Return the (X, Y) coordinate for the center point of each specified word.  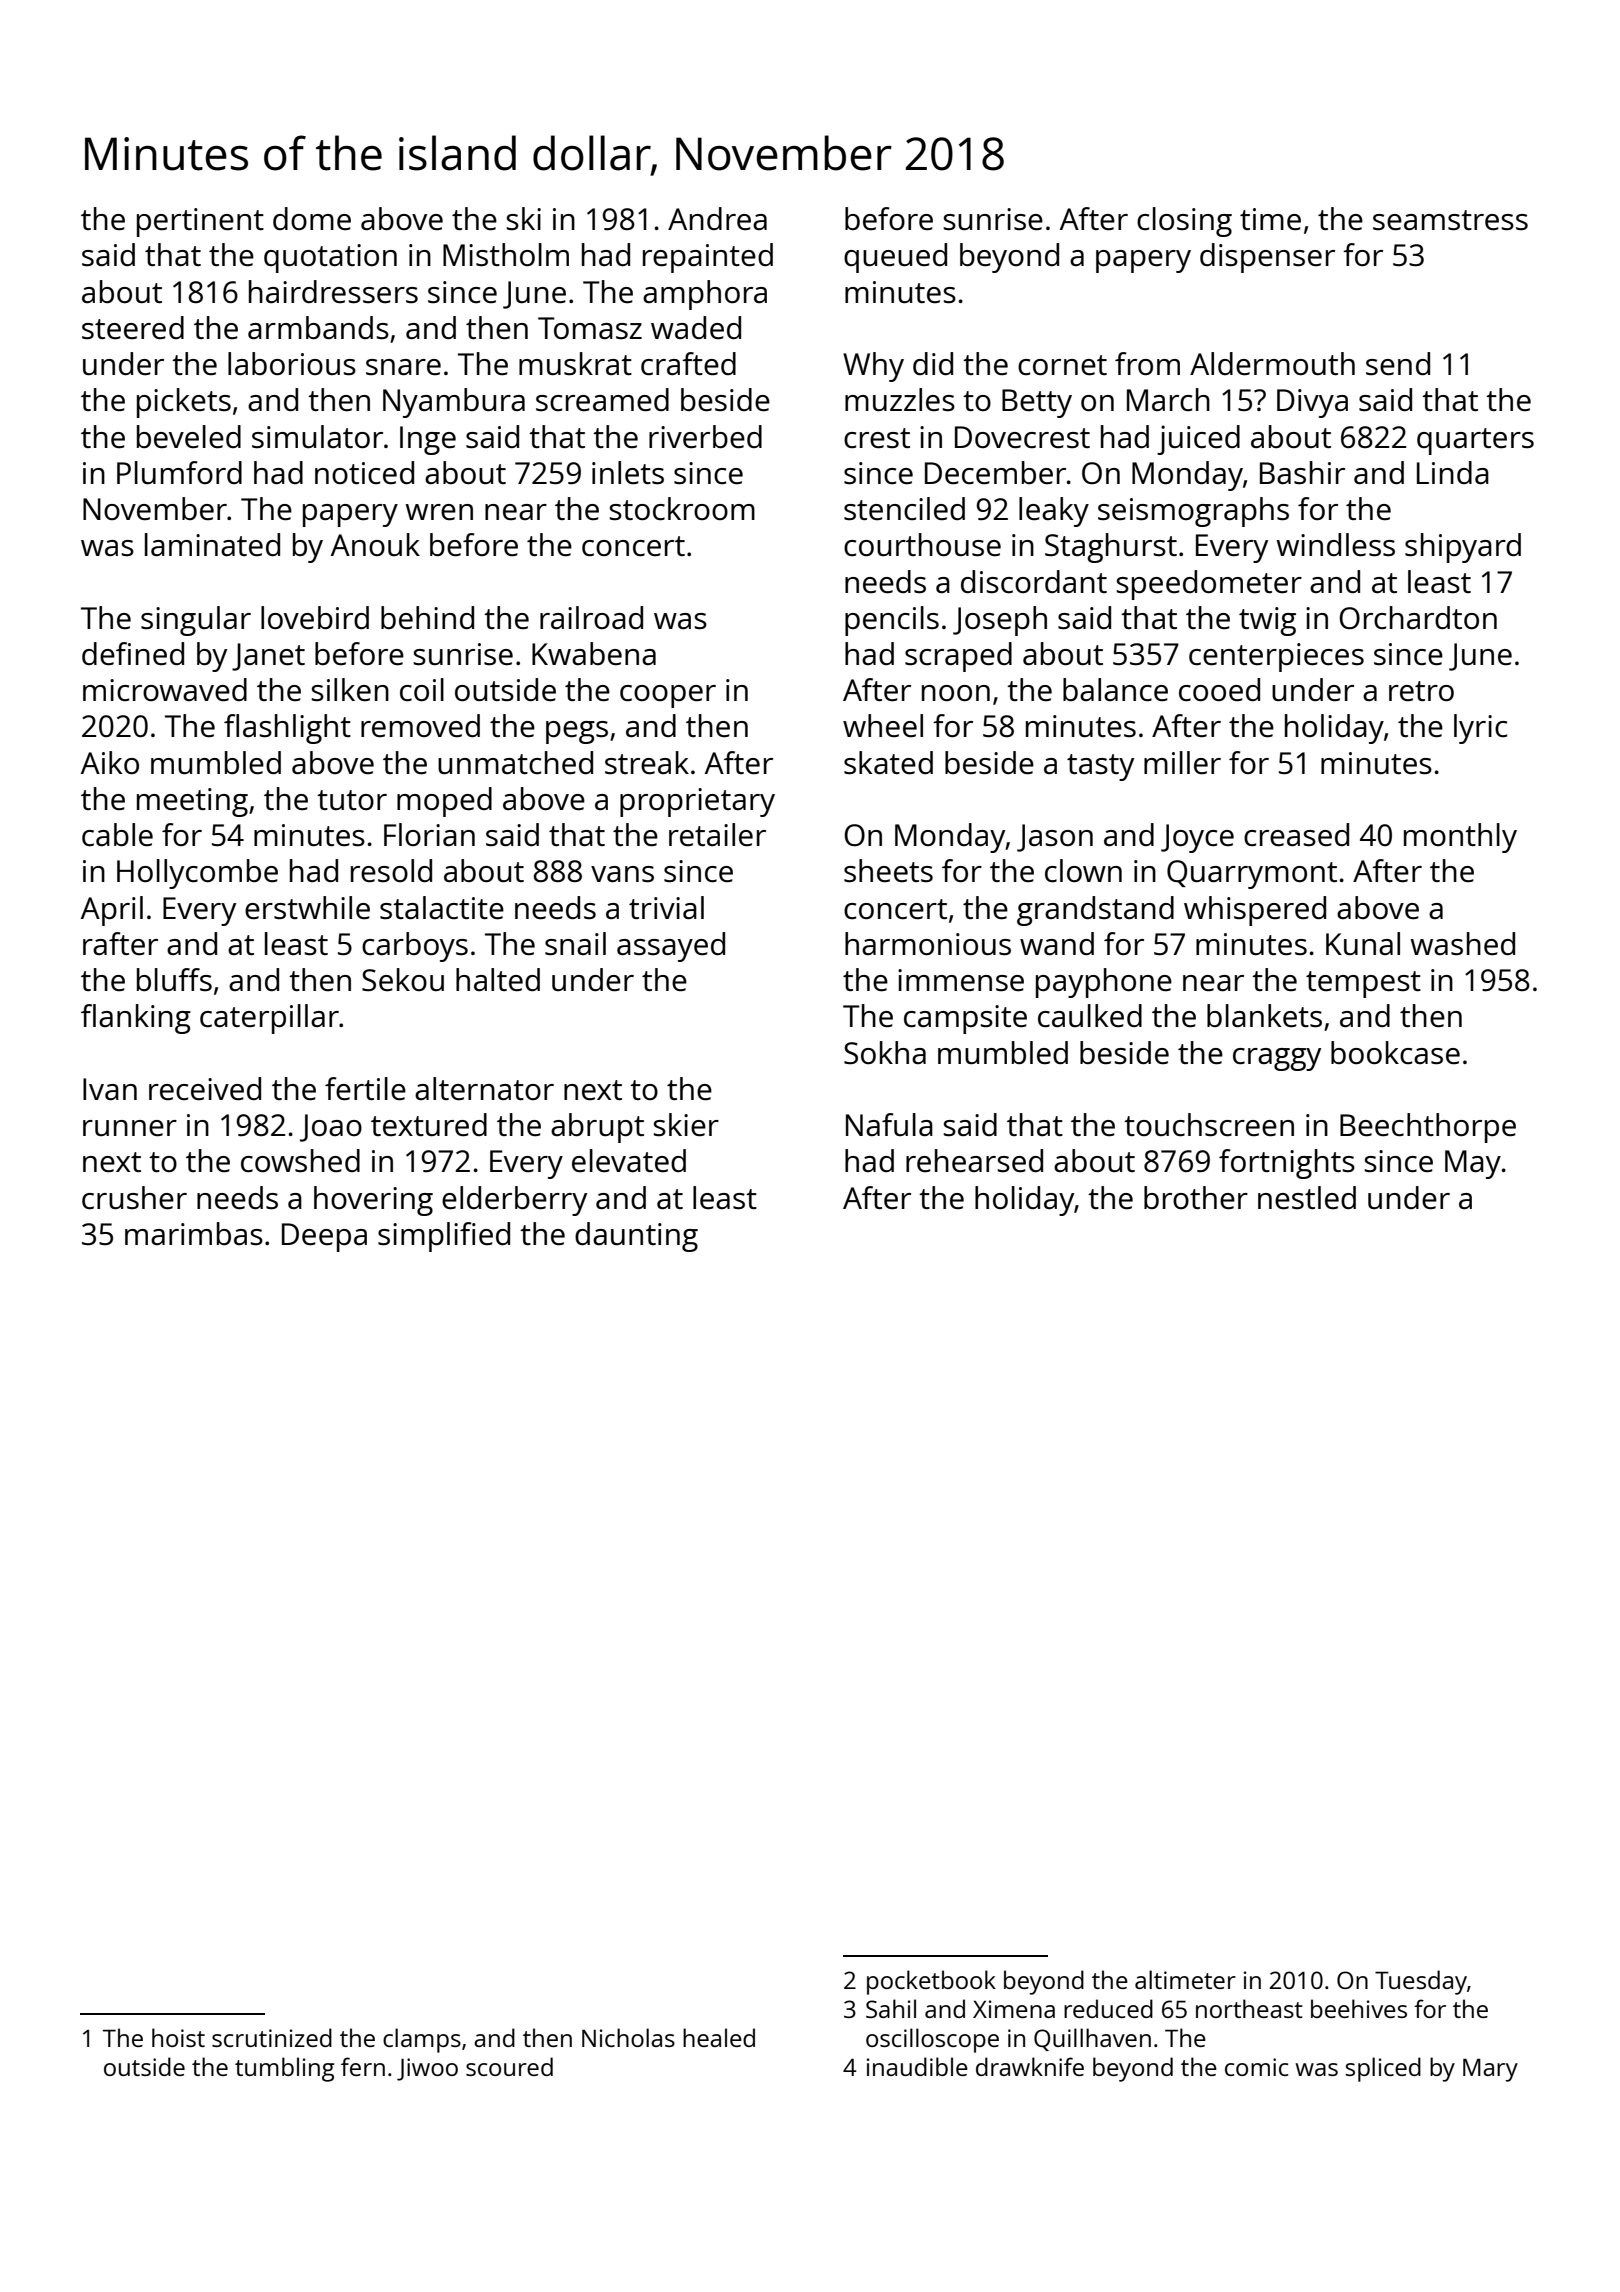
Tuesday (1421, 1982)
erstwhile (307, 908)
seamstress (1450, 220)
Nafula (889, 1124)
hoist (178, 2037)
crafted (688, 364)
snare (403, 367)
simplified (444, 1237)
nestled (1307, 1198)
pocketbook (931, 1982)
